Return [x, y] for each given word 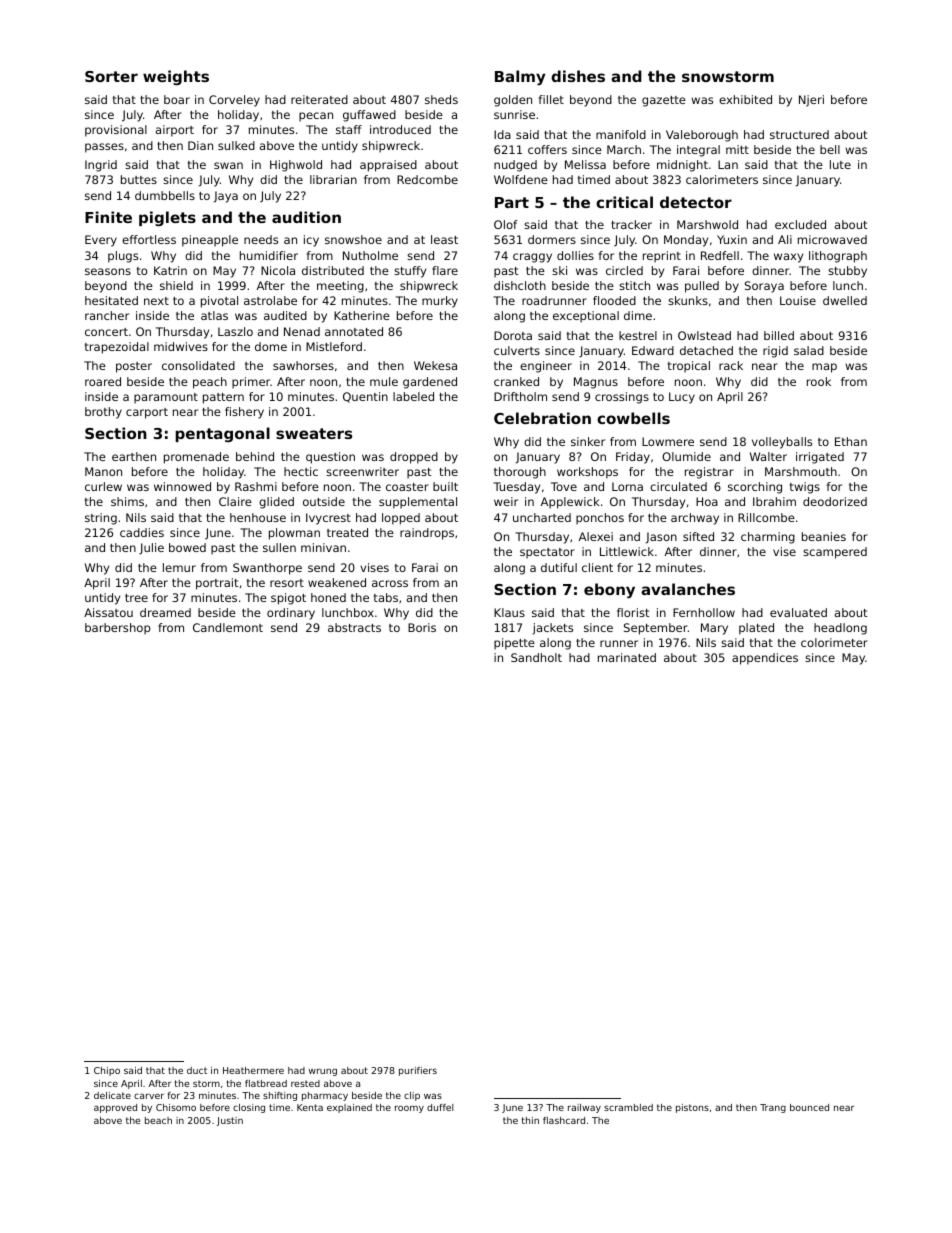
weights [176, 77]
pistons [692, 1108]
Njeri [811, 101]
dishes [578, 76]
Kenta [310, 1107]
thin [530, 1120]
